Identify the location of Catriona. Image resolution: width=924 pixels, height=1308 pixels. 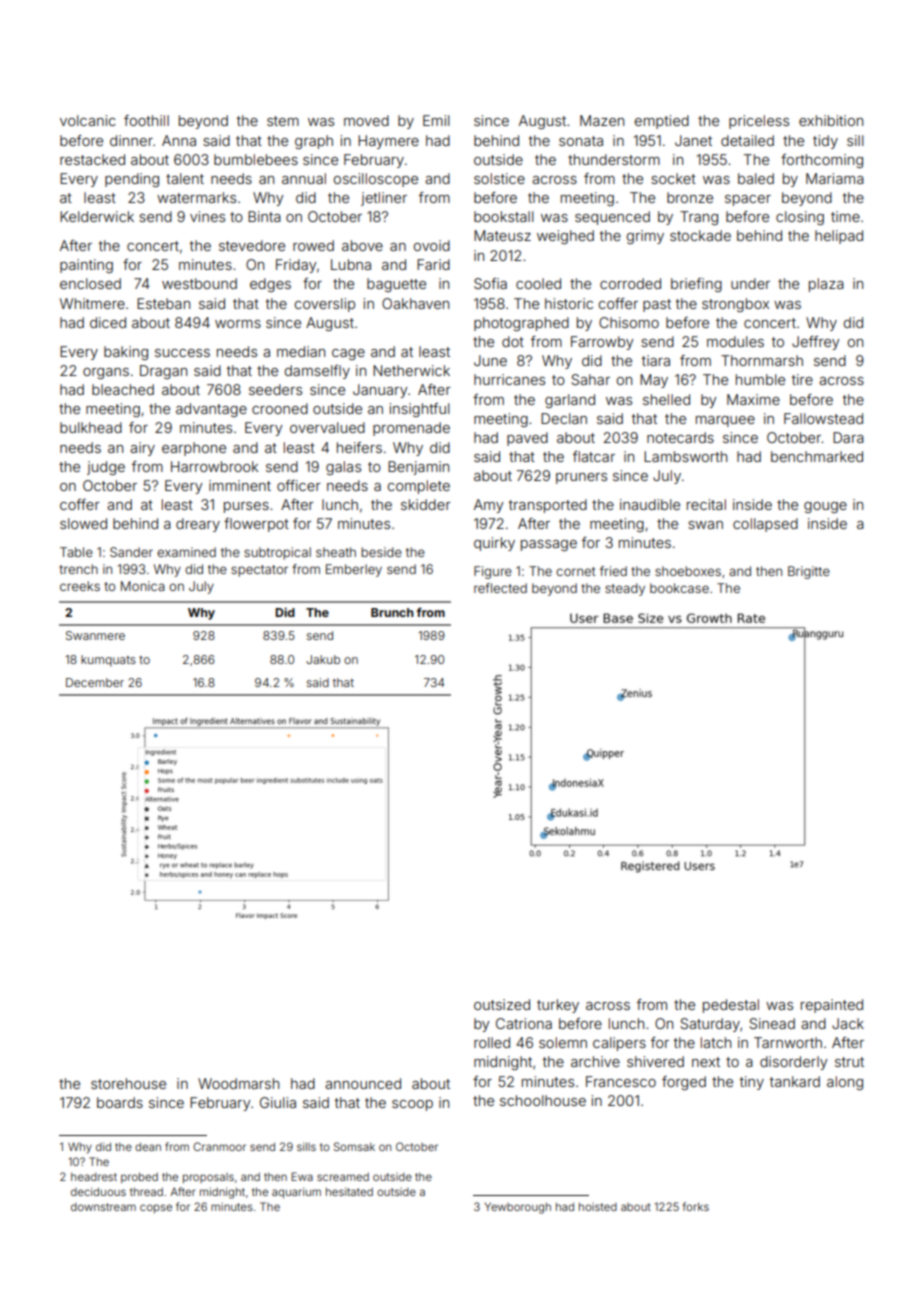
(524, 1023).
